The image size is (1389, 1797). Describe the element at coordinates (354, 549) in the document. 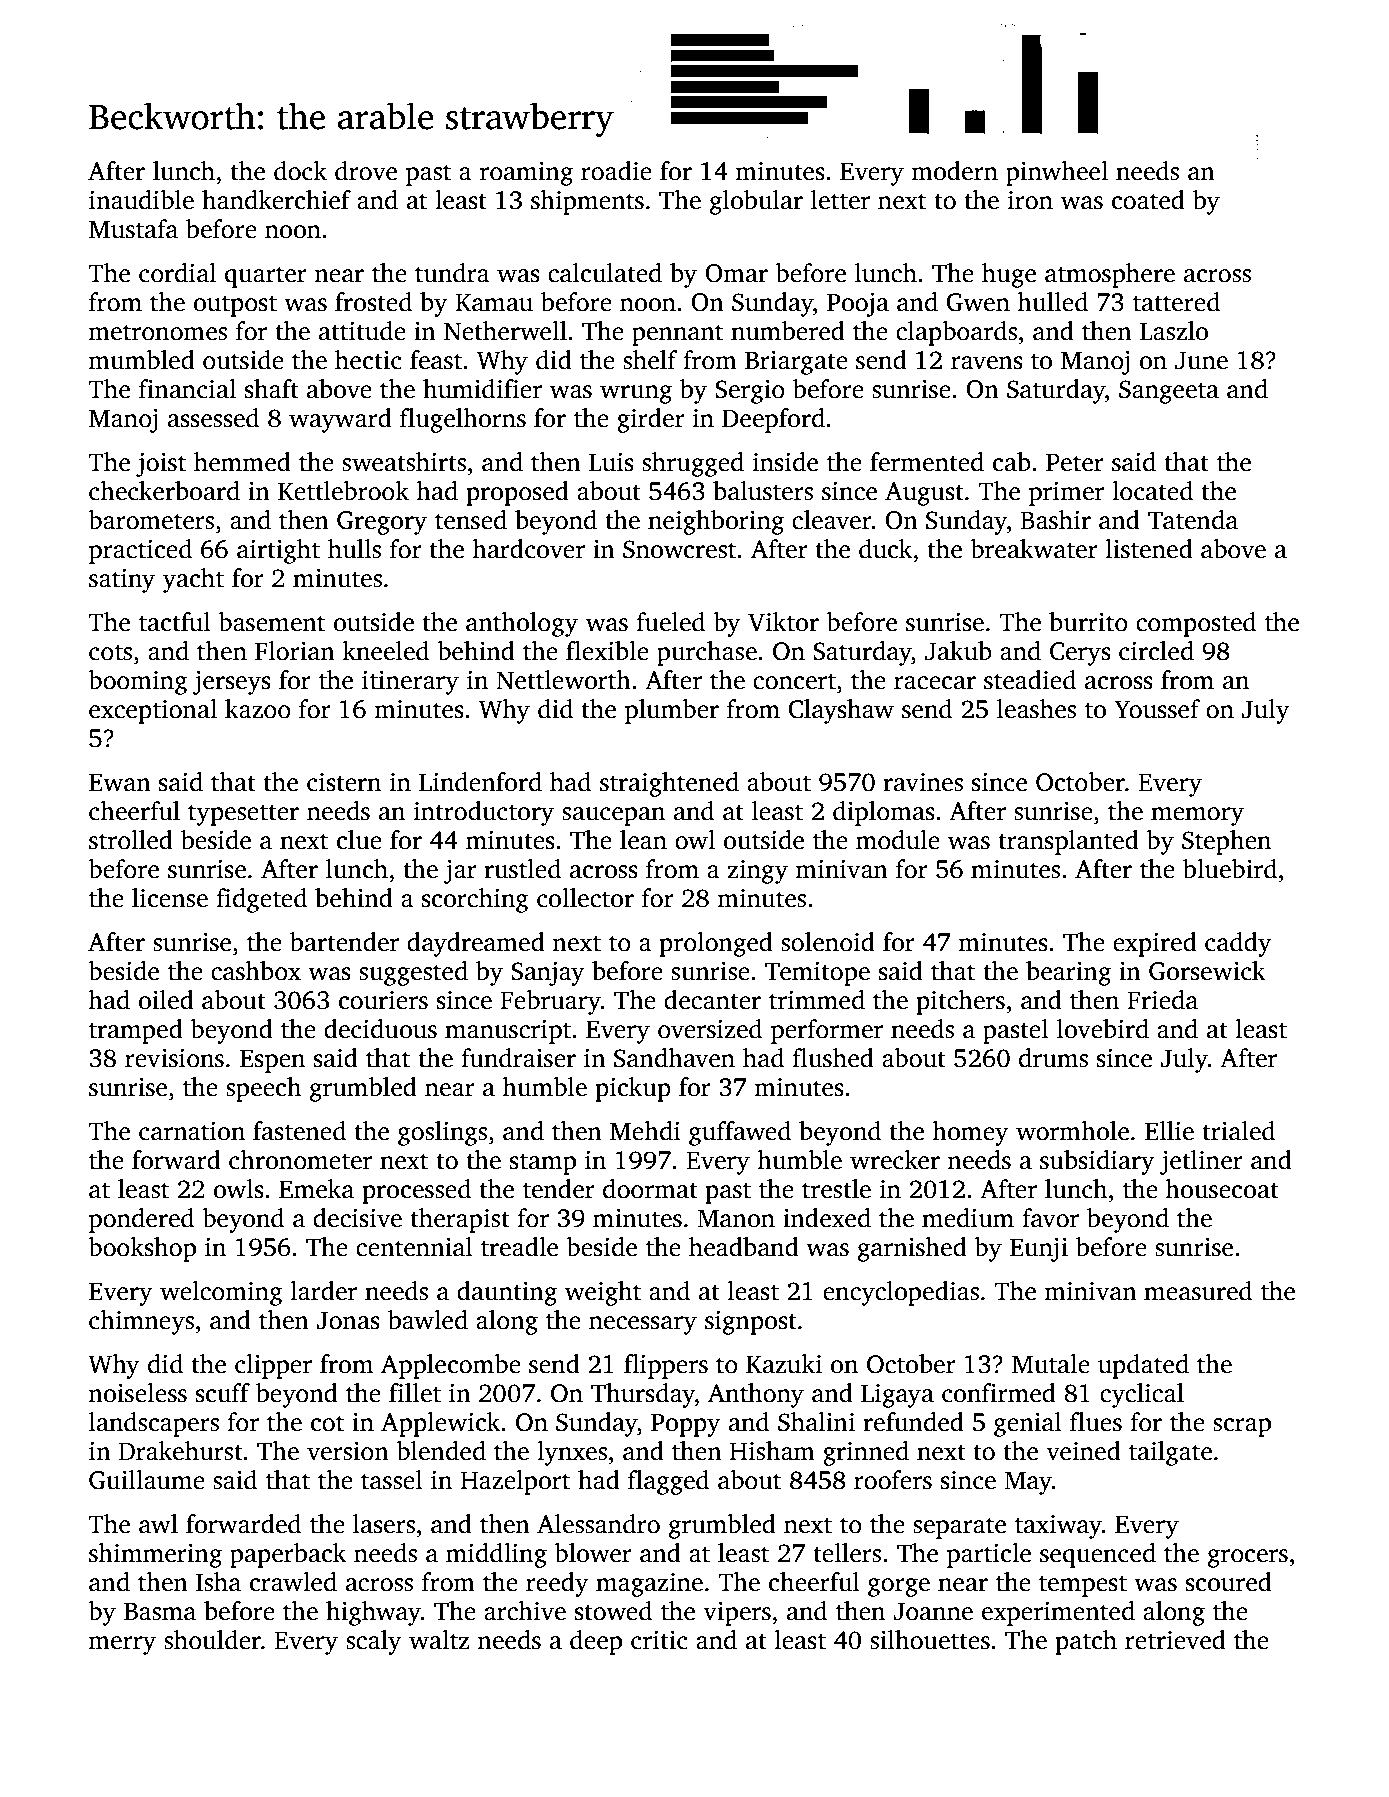

I see `hulls` at that location.
